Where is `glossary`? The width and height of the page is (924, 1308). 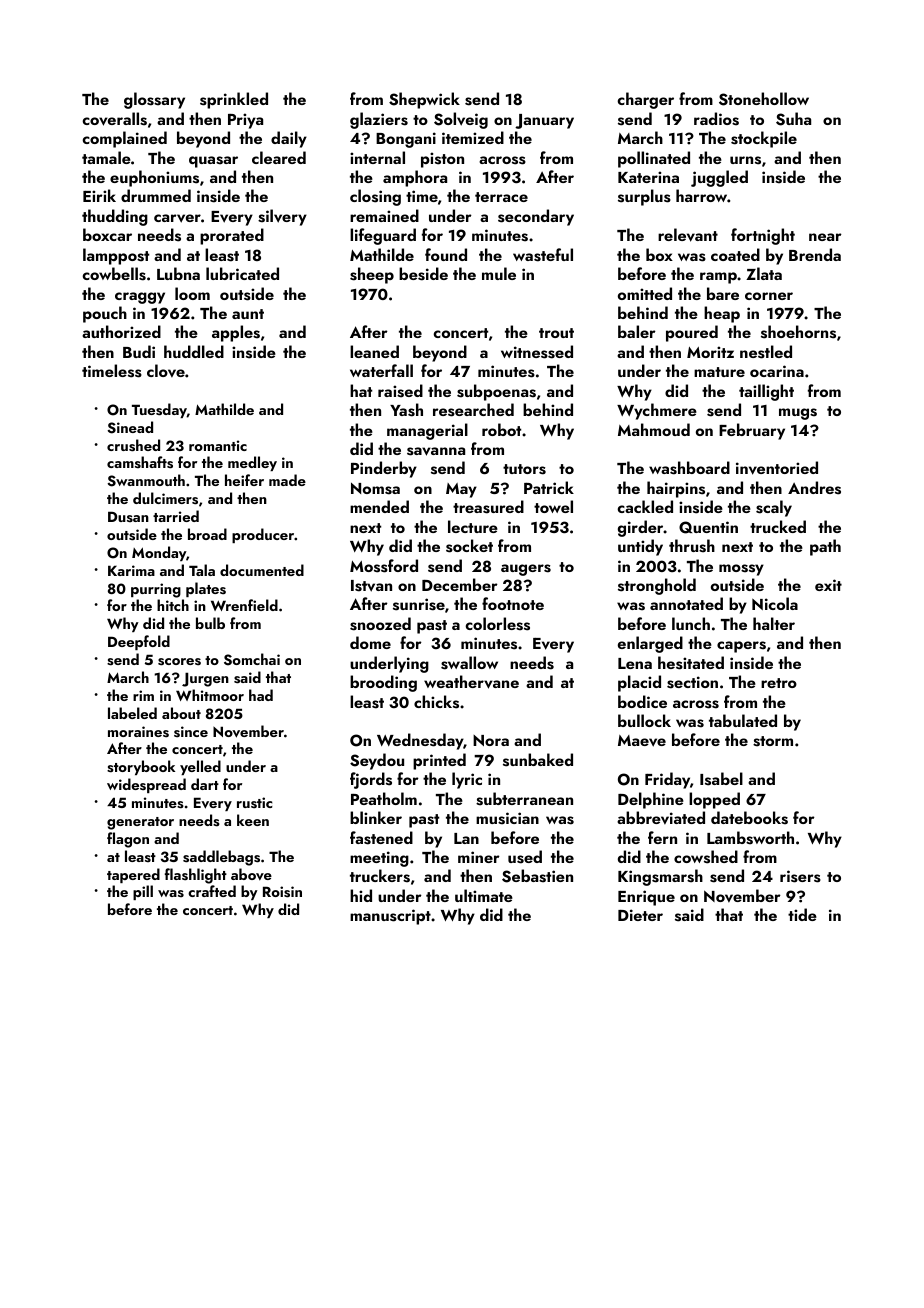
glossary is located at coordinates (154, 100).
